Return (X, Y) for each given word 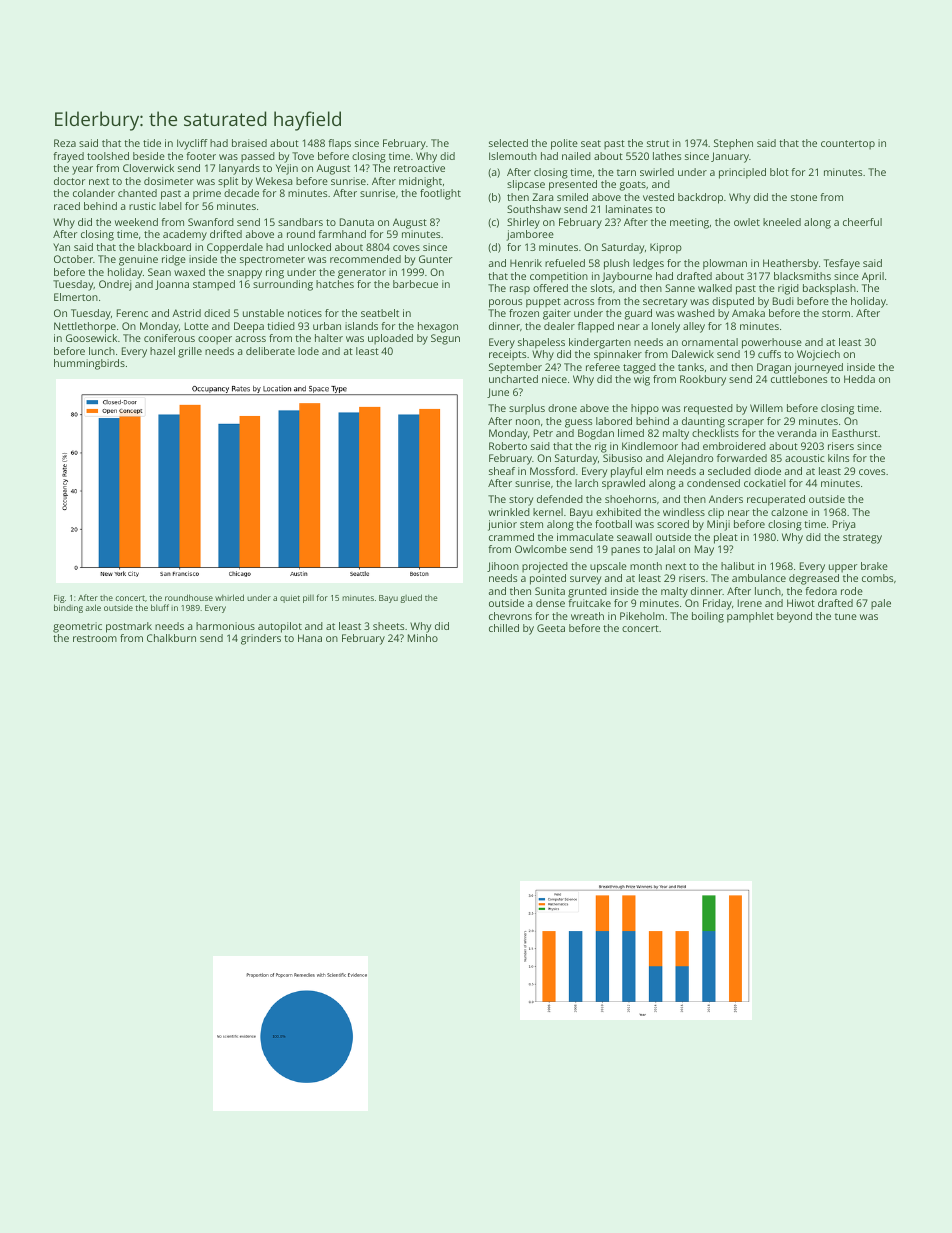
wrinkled (509, 512)
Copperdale (235, 248)
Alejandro (690, 459)
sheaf (502, 471)
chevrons (510, 616)
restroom (95, 638)
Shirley (523, 223)
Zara (542, 197)
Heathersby (791, 264)
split (228, 182)
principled (742, 173)
